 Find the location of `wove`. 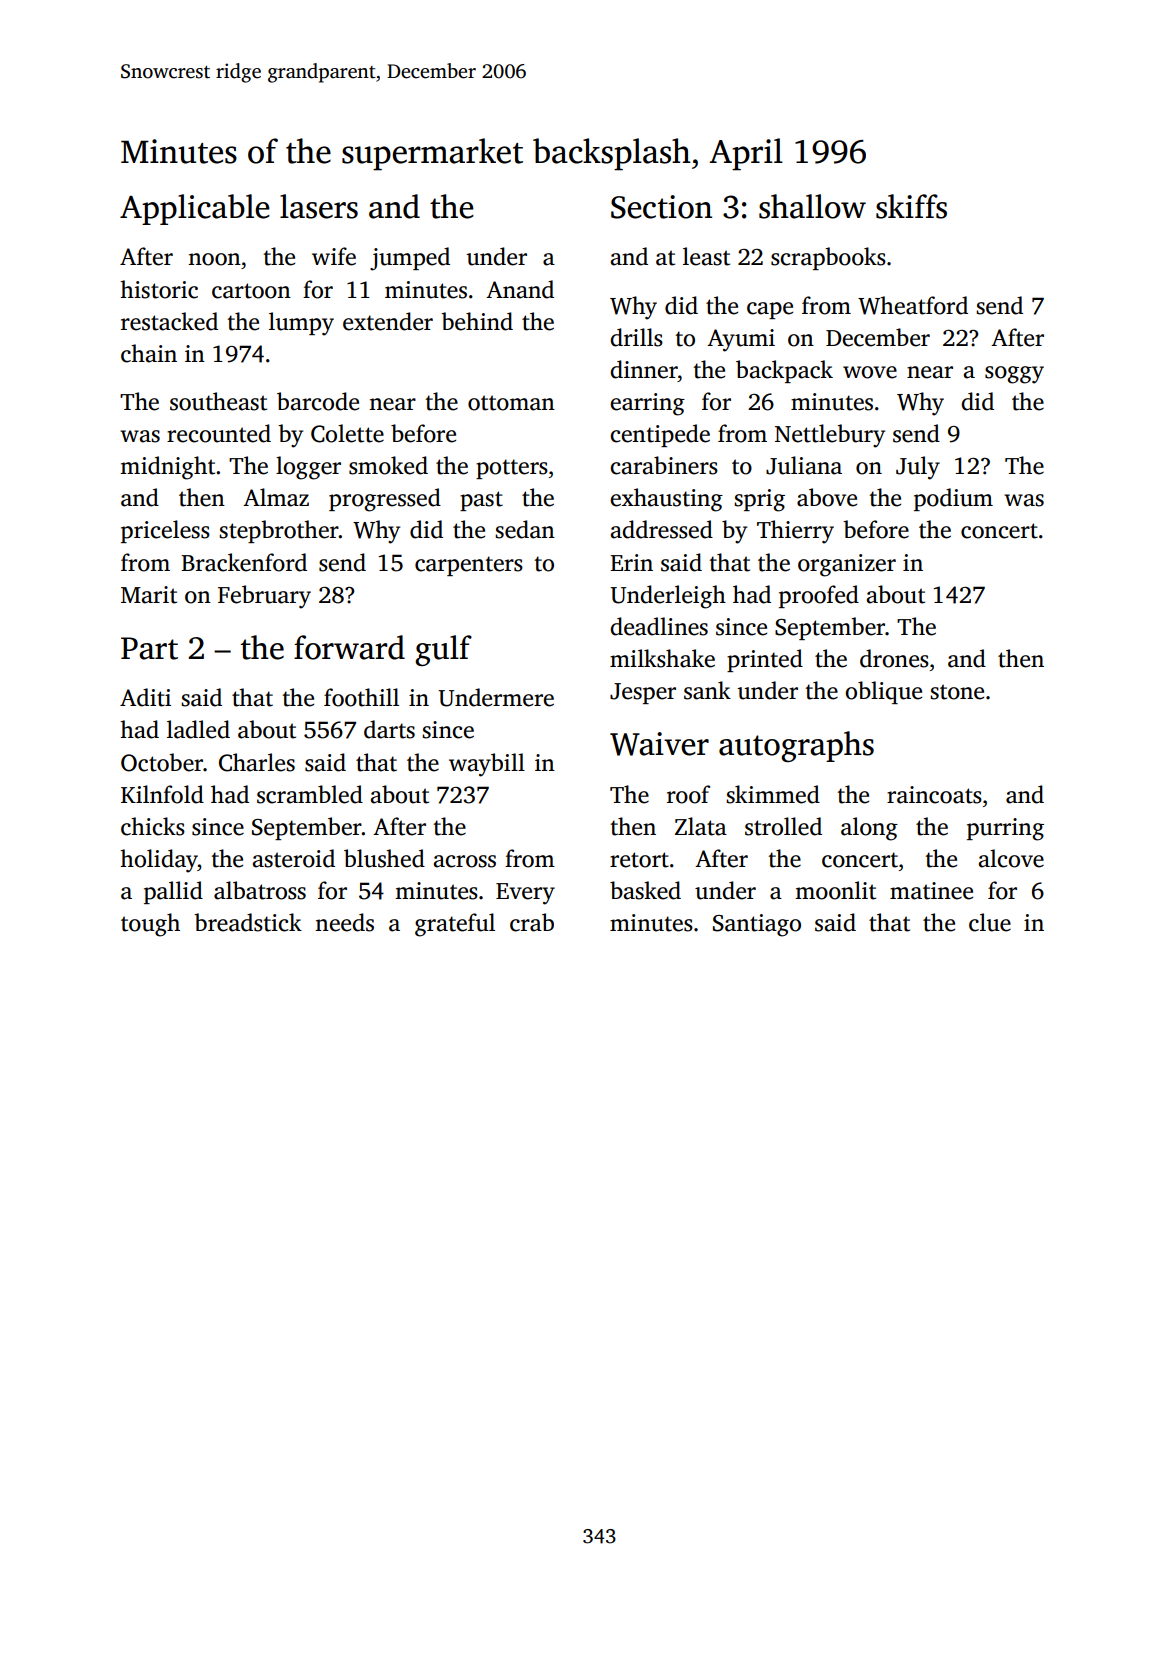

wove is located at coordinates (870, 372).
